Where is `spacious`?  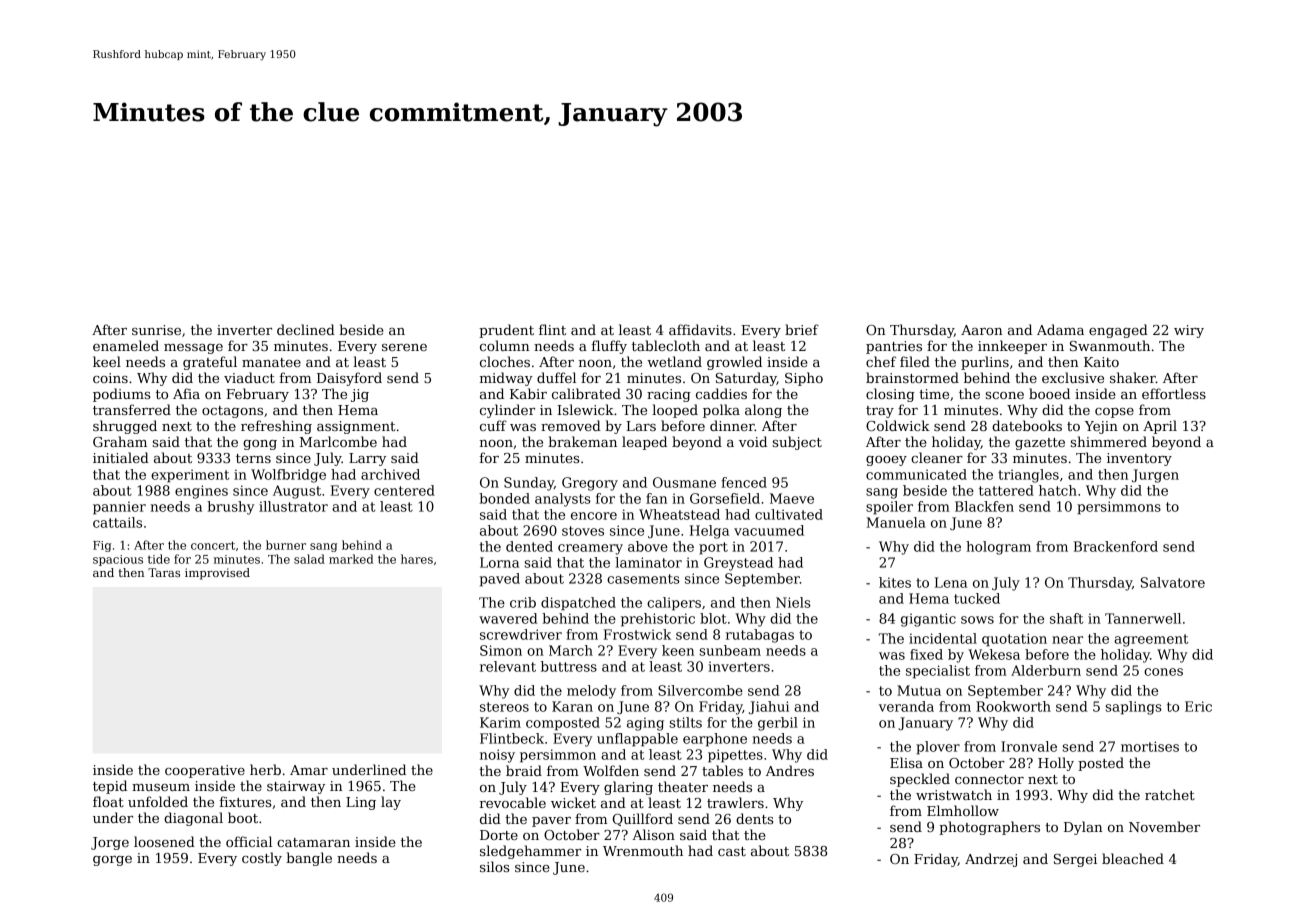 spacious is located at coordinates (118, 560).
